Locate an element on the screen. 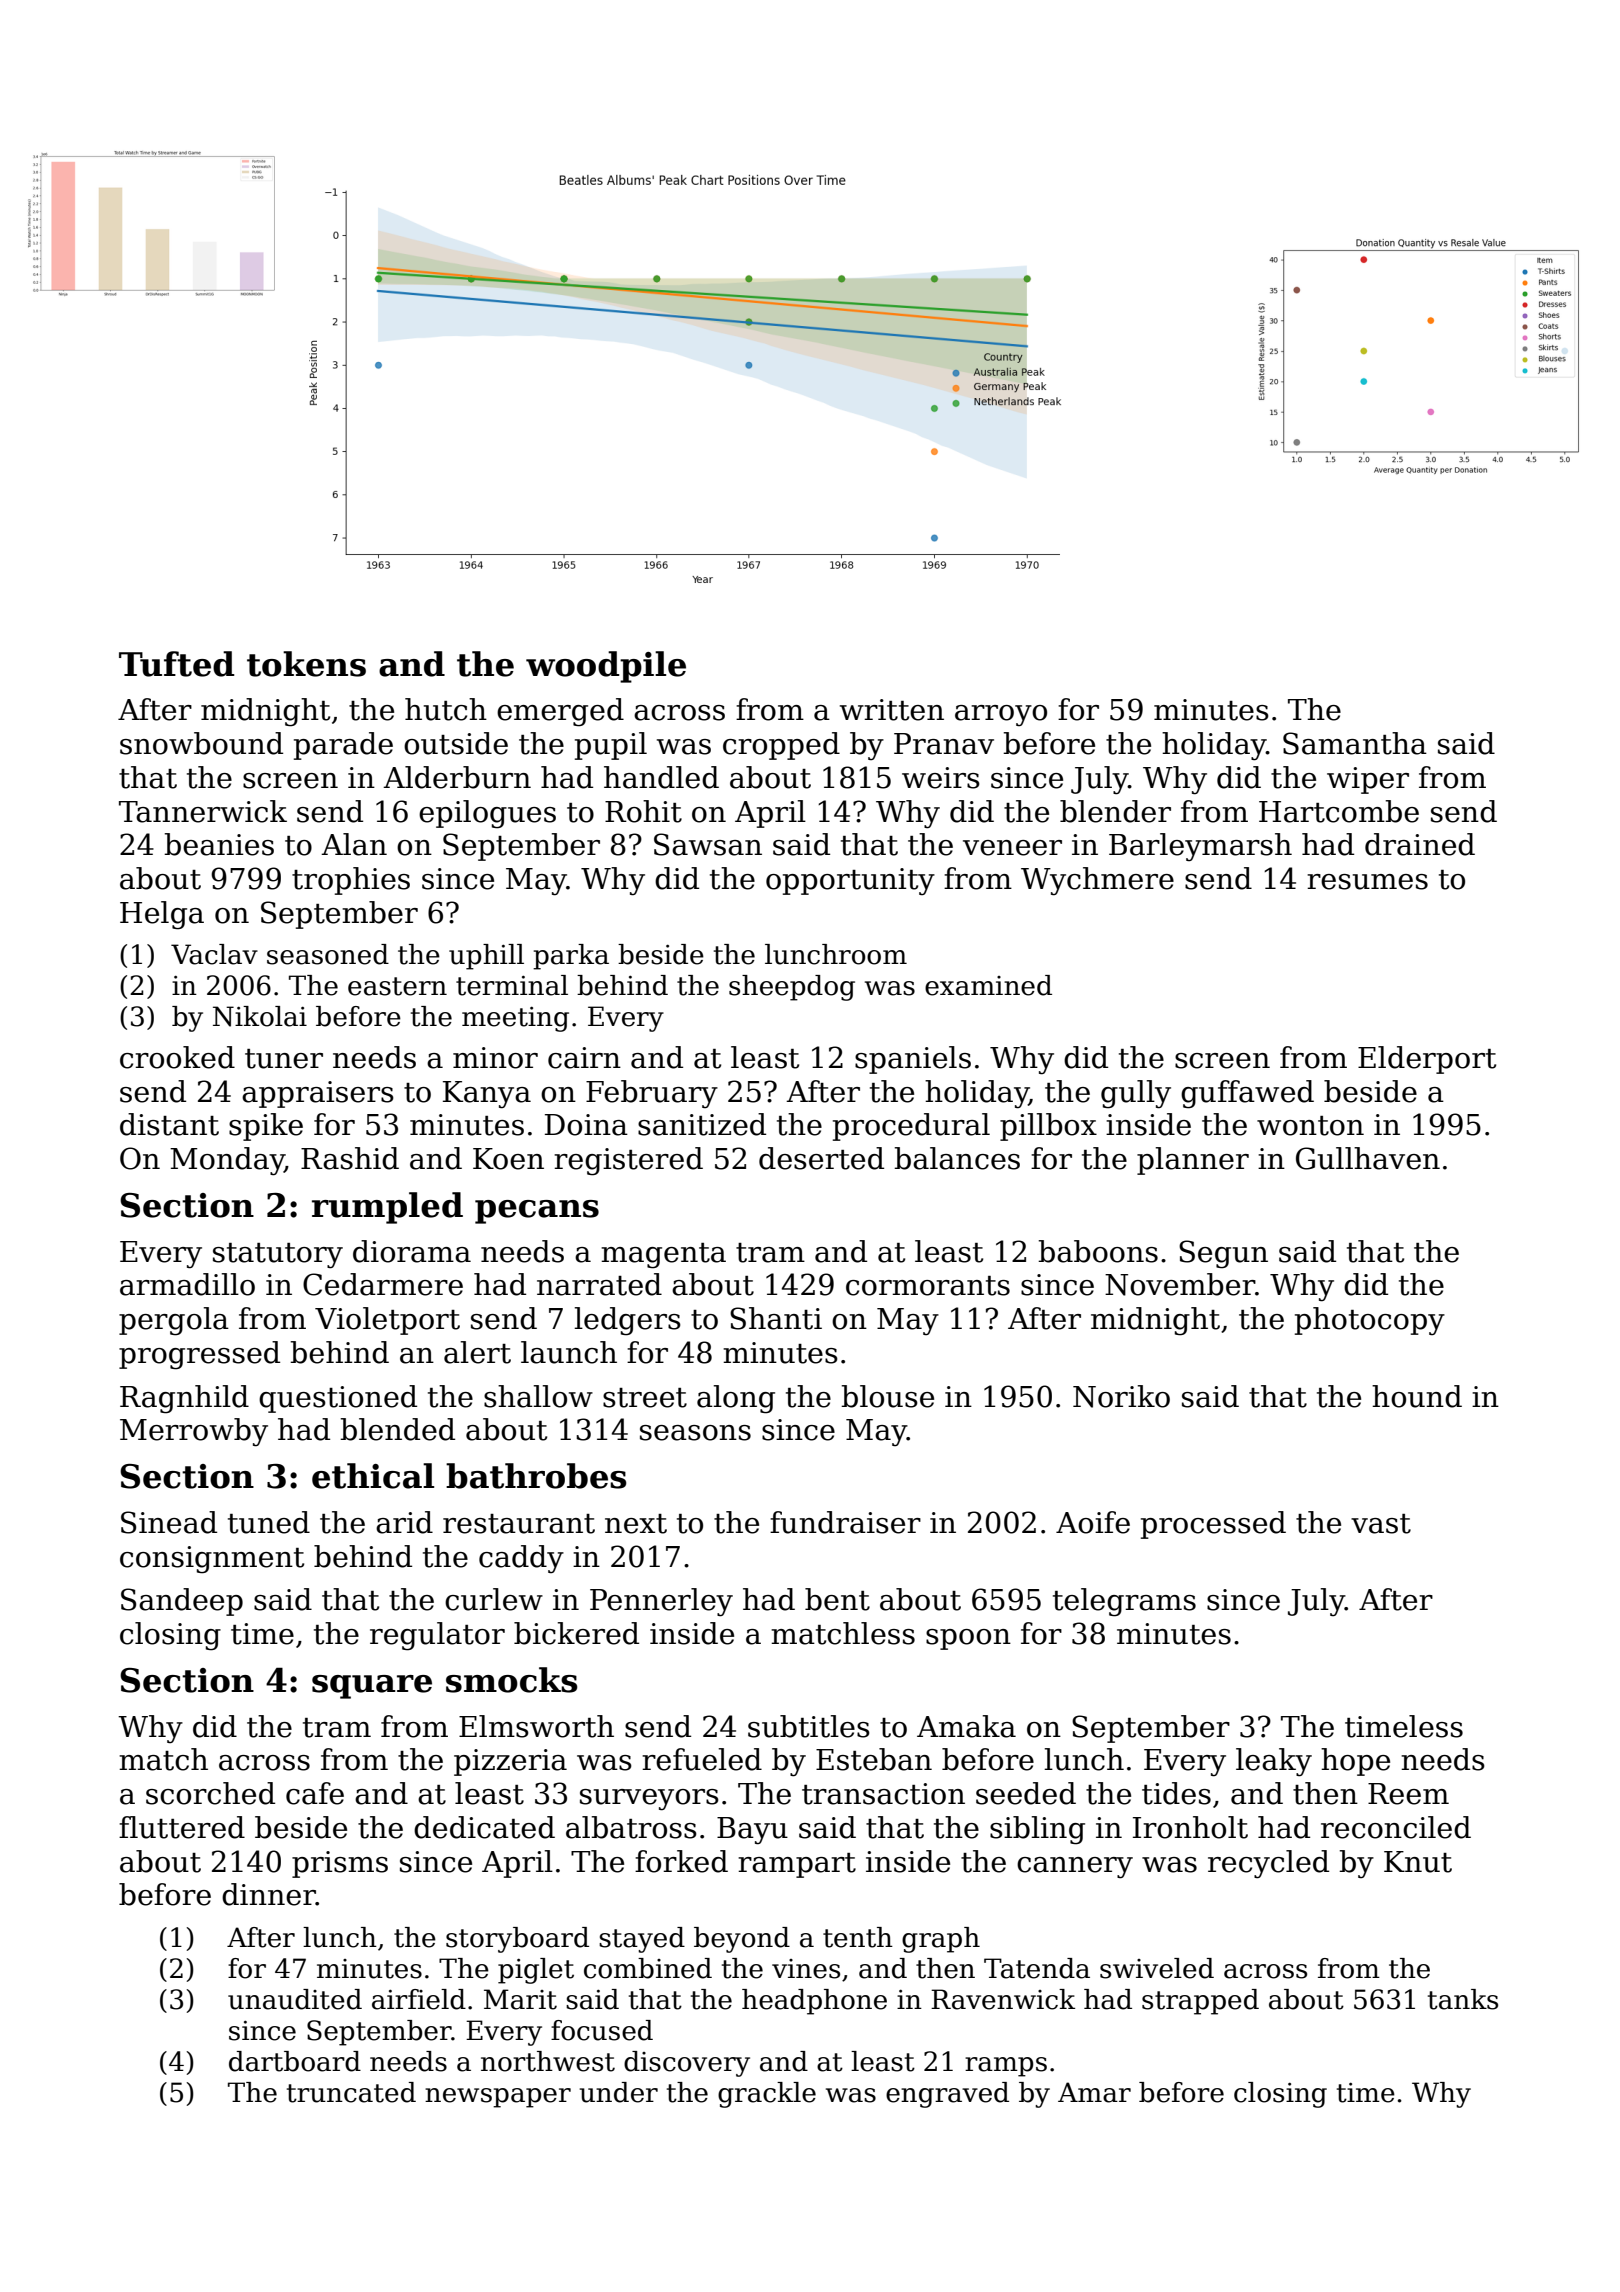  Samantha is located at coordinates (1355, 743).
